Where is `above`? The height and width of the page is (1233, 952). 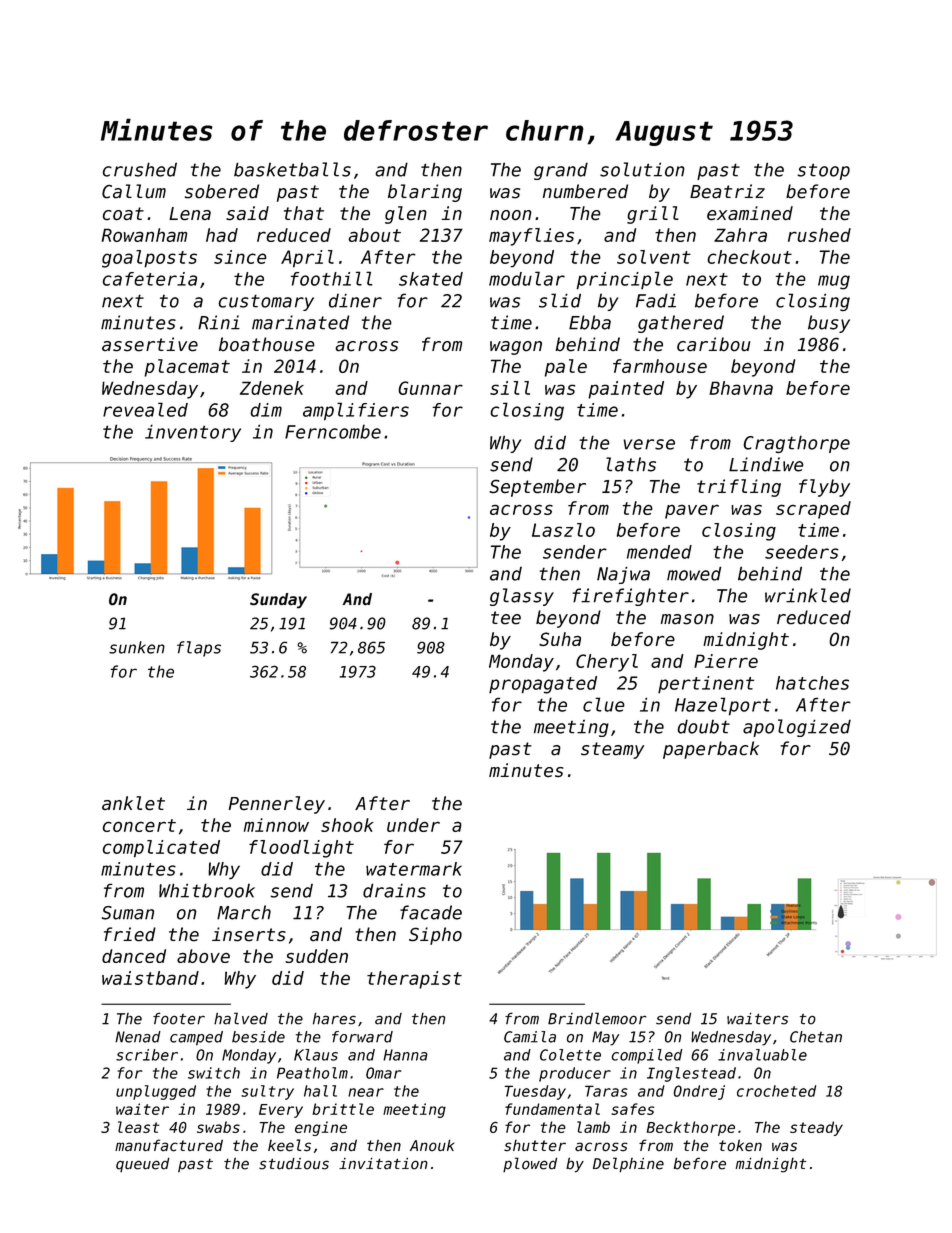 above is located at coordinates (203, 956).
